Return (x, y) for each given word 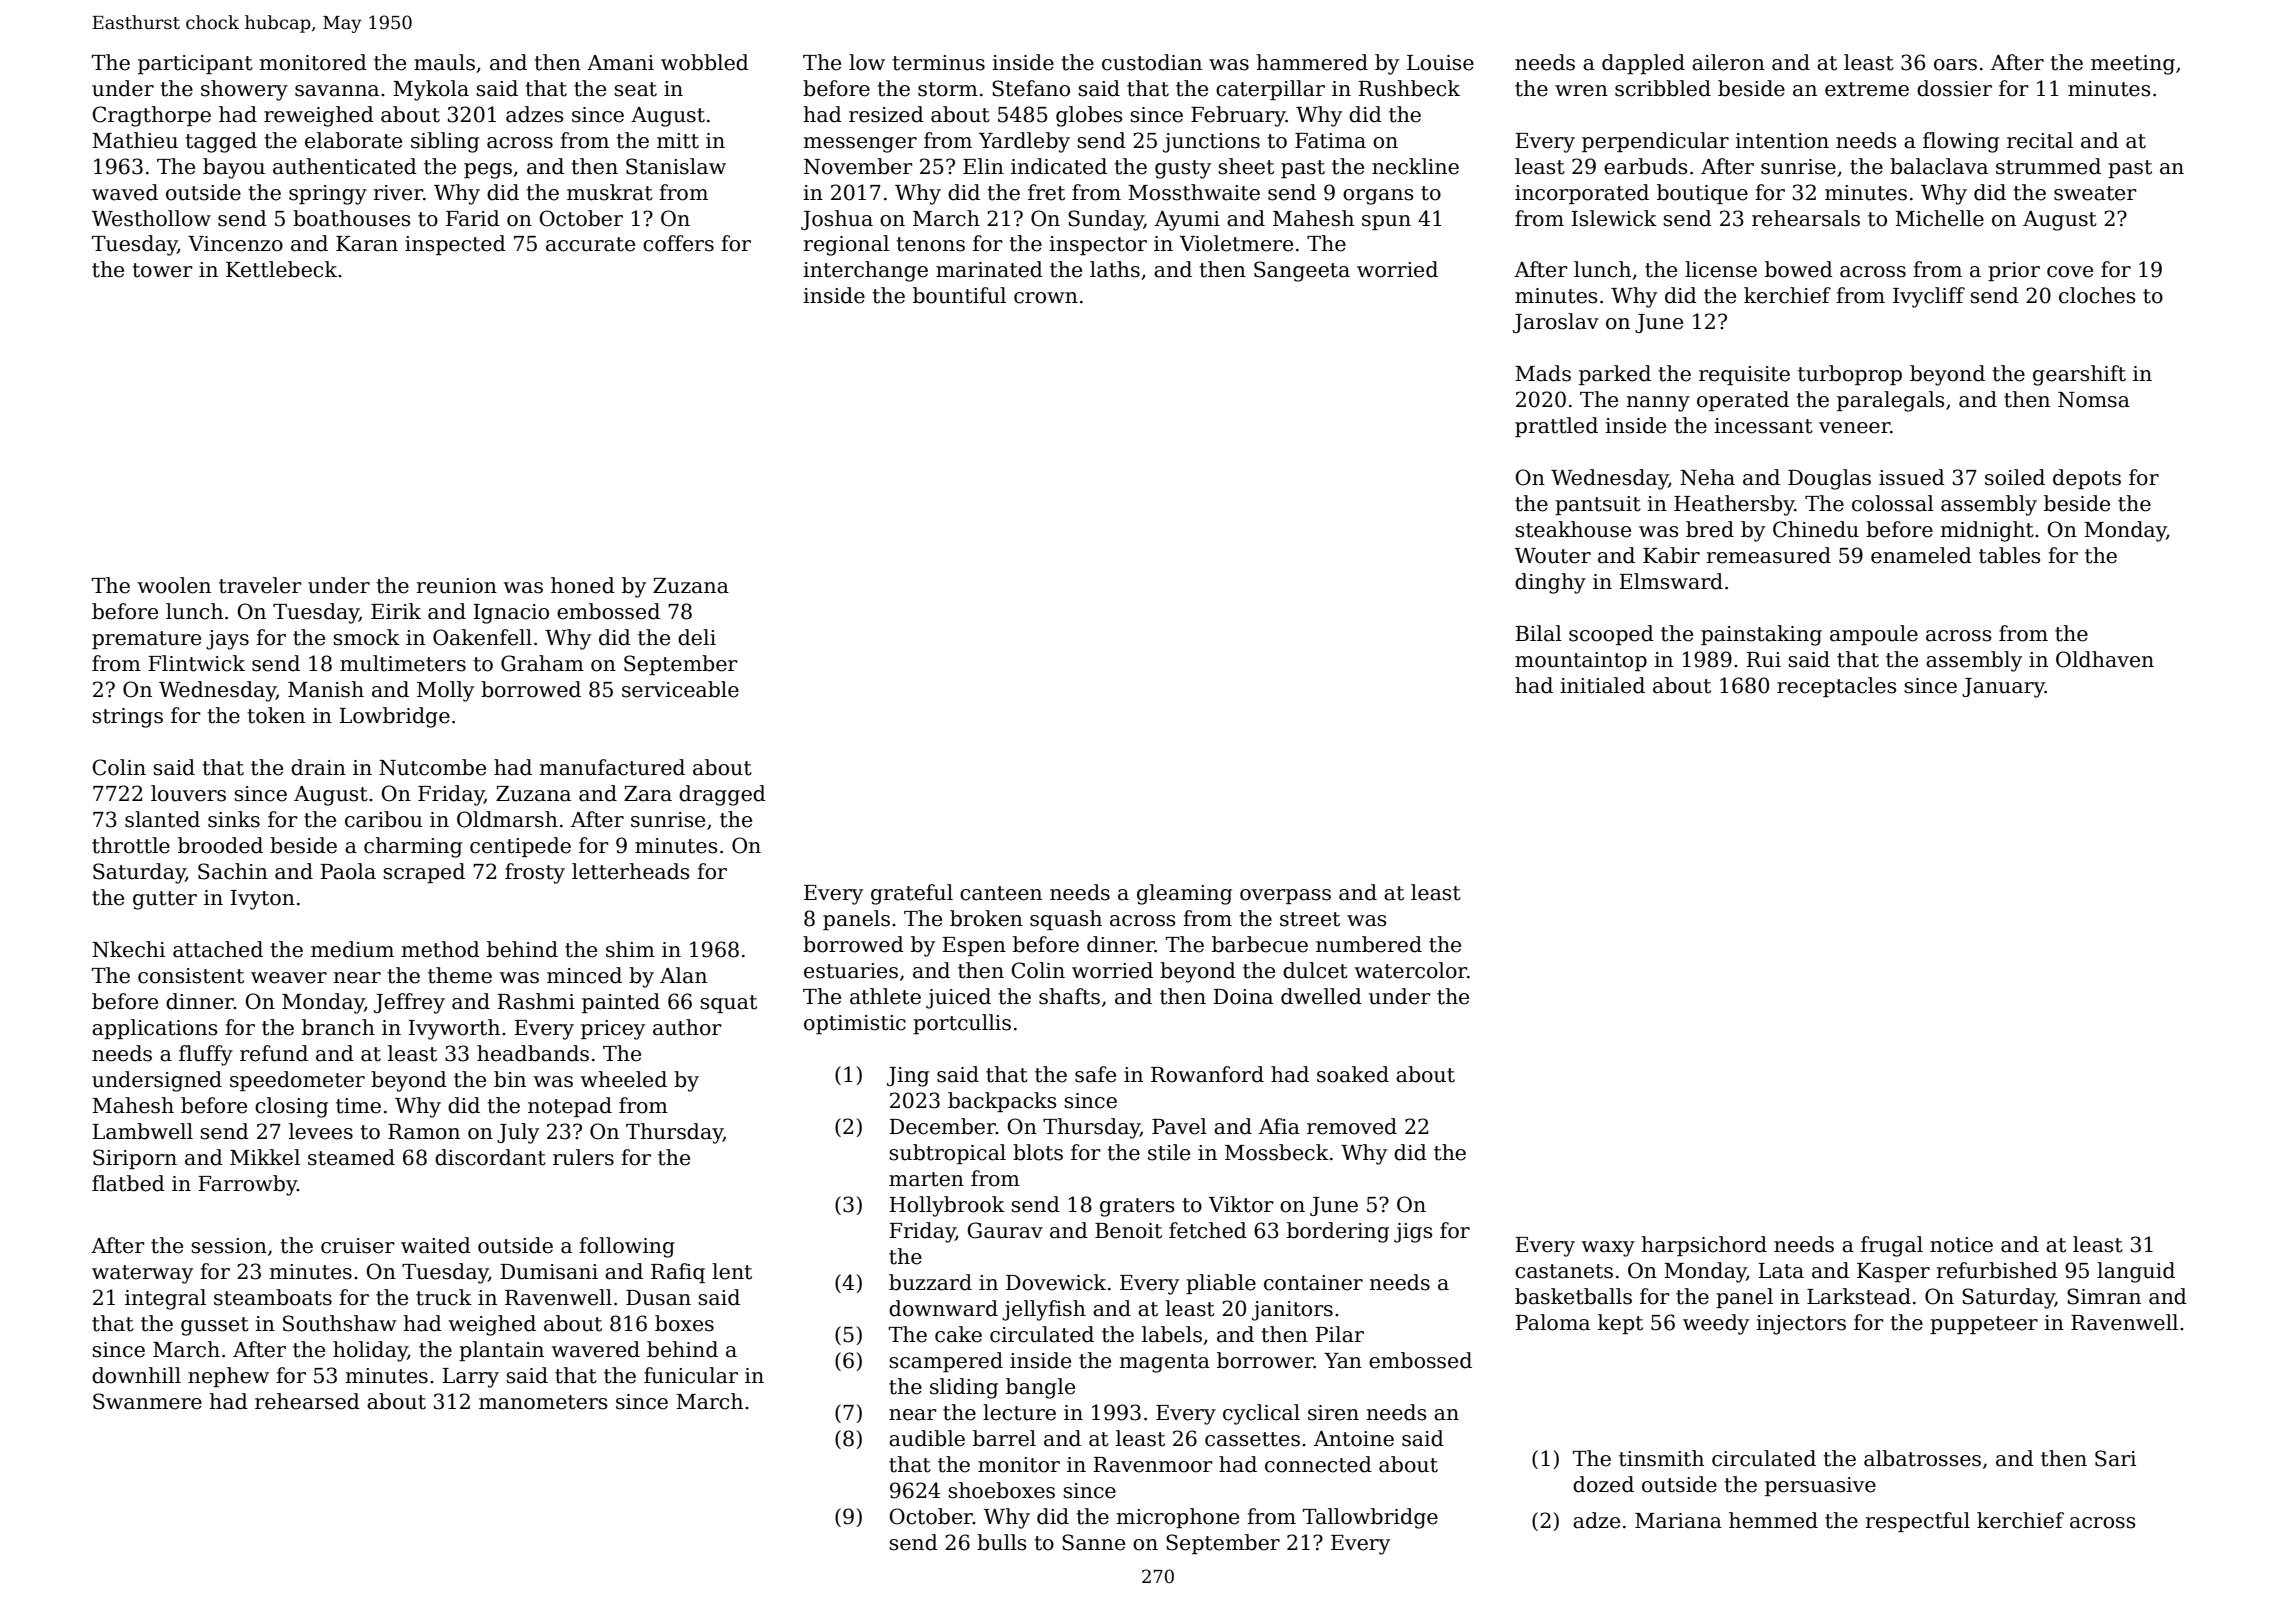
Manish (326, 689)
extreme (1867, 89)
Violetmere (1236, 243)
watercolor (1411, 970)
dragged (722, 795)
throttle (131, 845)
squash (1066, 920)
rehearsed (307, 1401)
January (2003, 688)
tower (162, 270)
